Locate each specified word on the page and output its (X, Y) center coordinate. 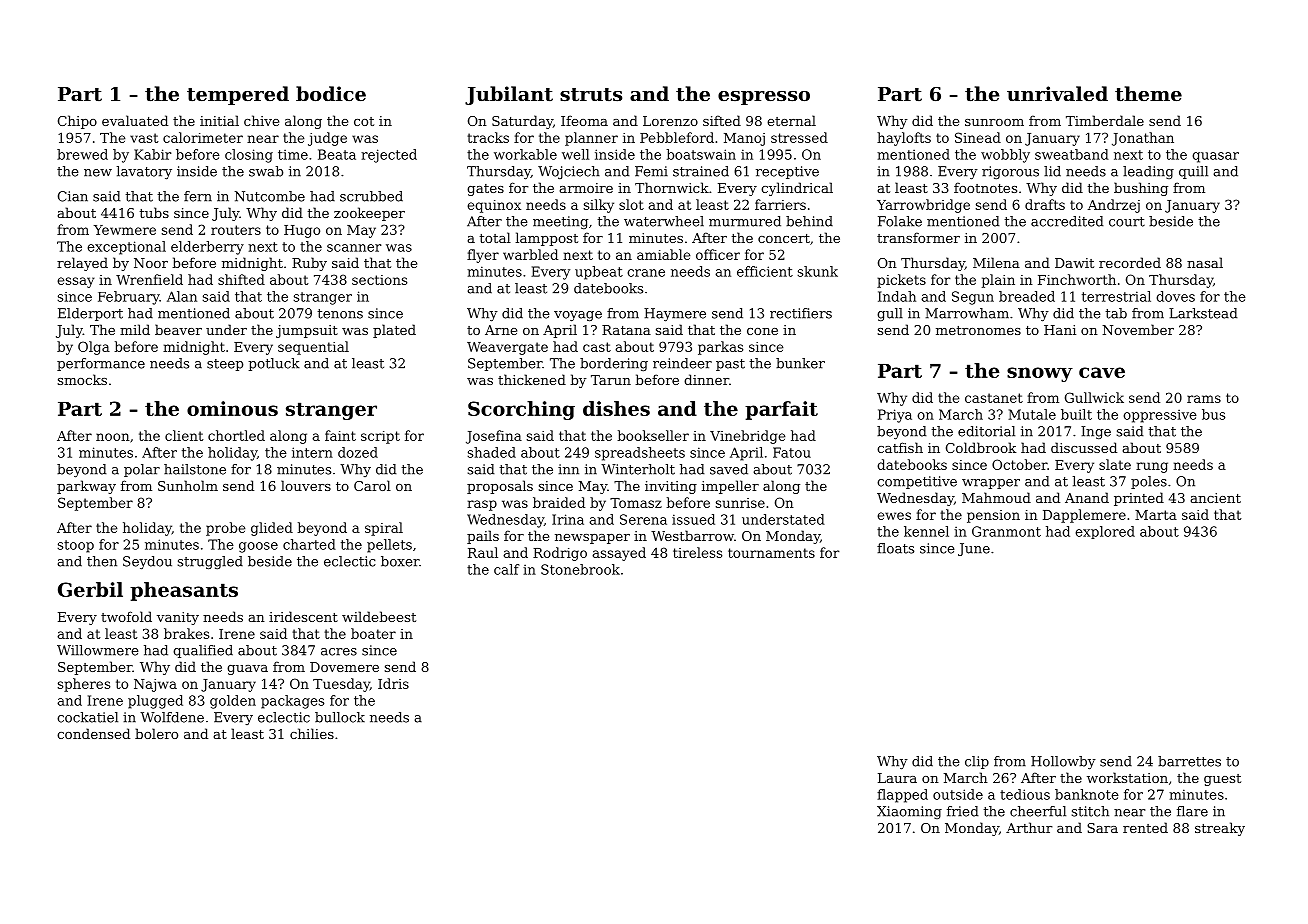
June (974, 549)
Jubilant (509, 95)
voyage (578, 316)
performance (101, 364)
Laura (897, 778)
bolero (156, 733)
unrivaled (1057, 93)
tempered (238, 95)
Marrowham (967, 313)
